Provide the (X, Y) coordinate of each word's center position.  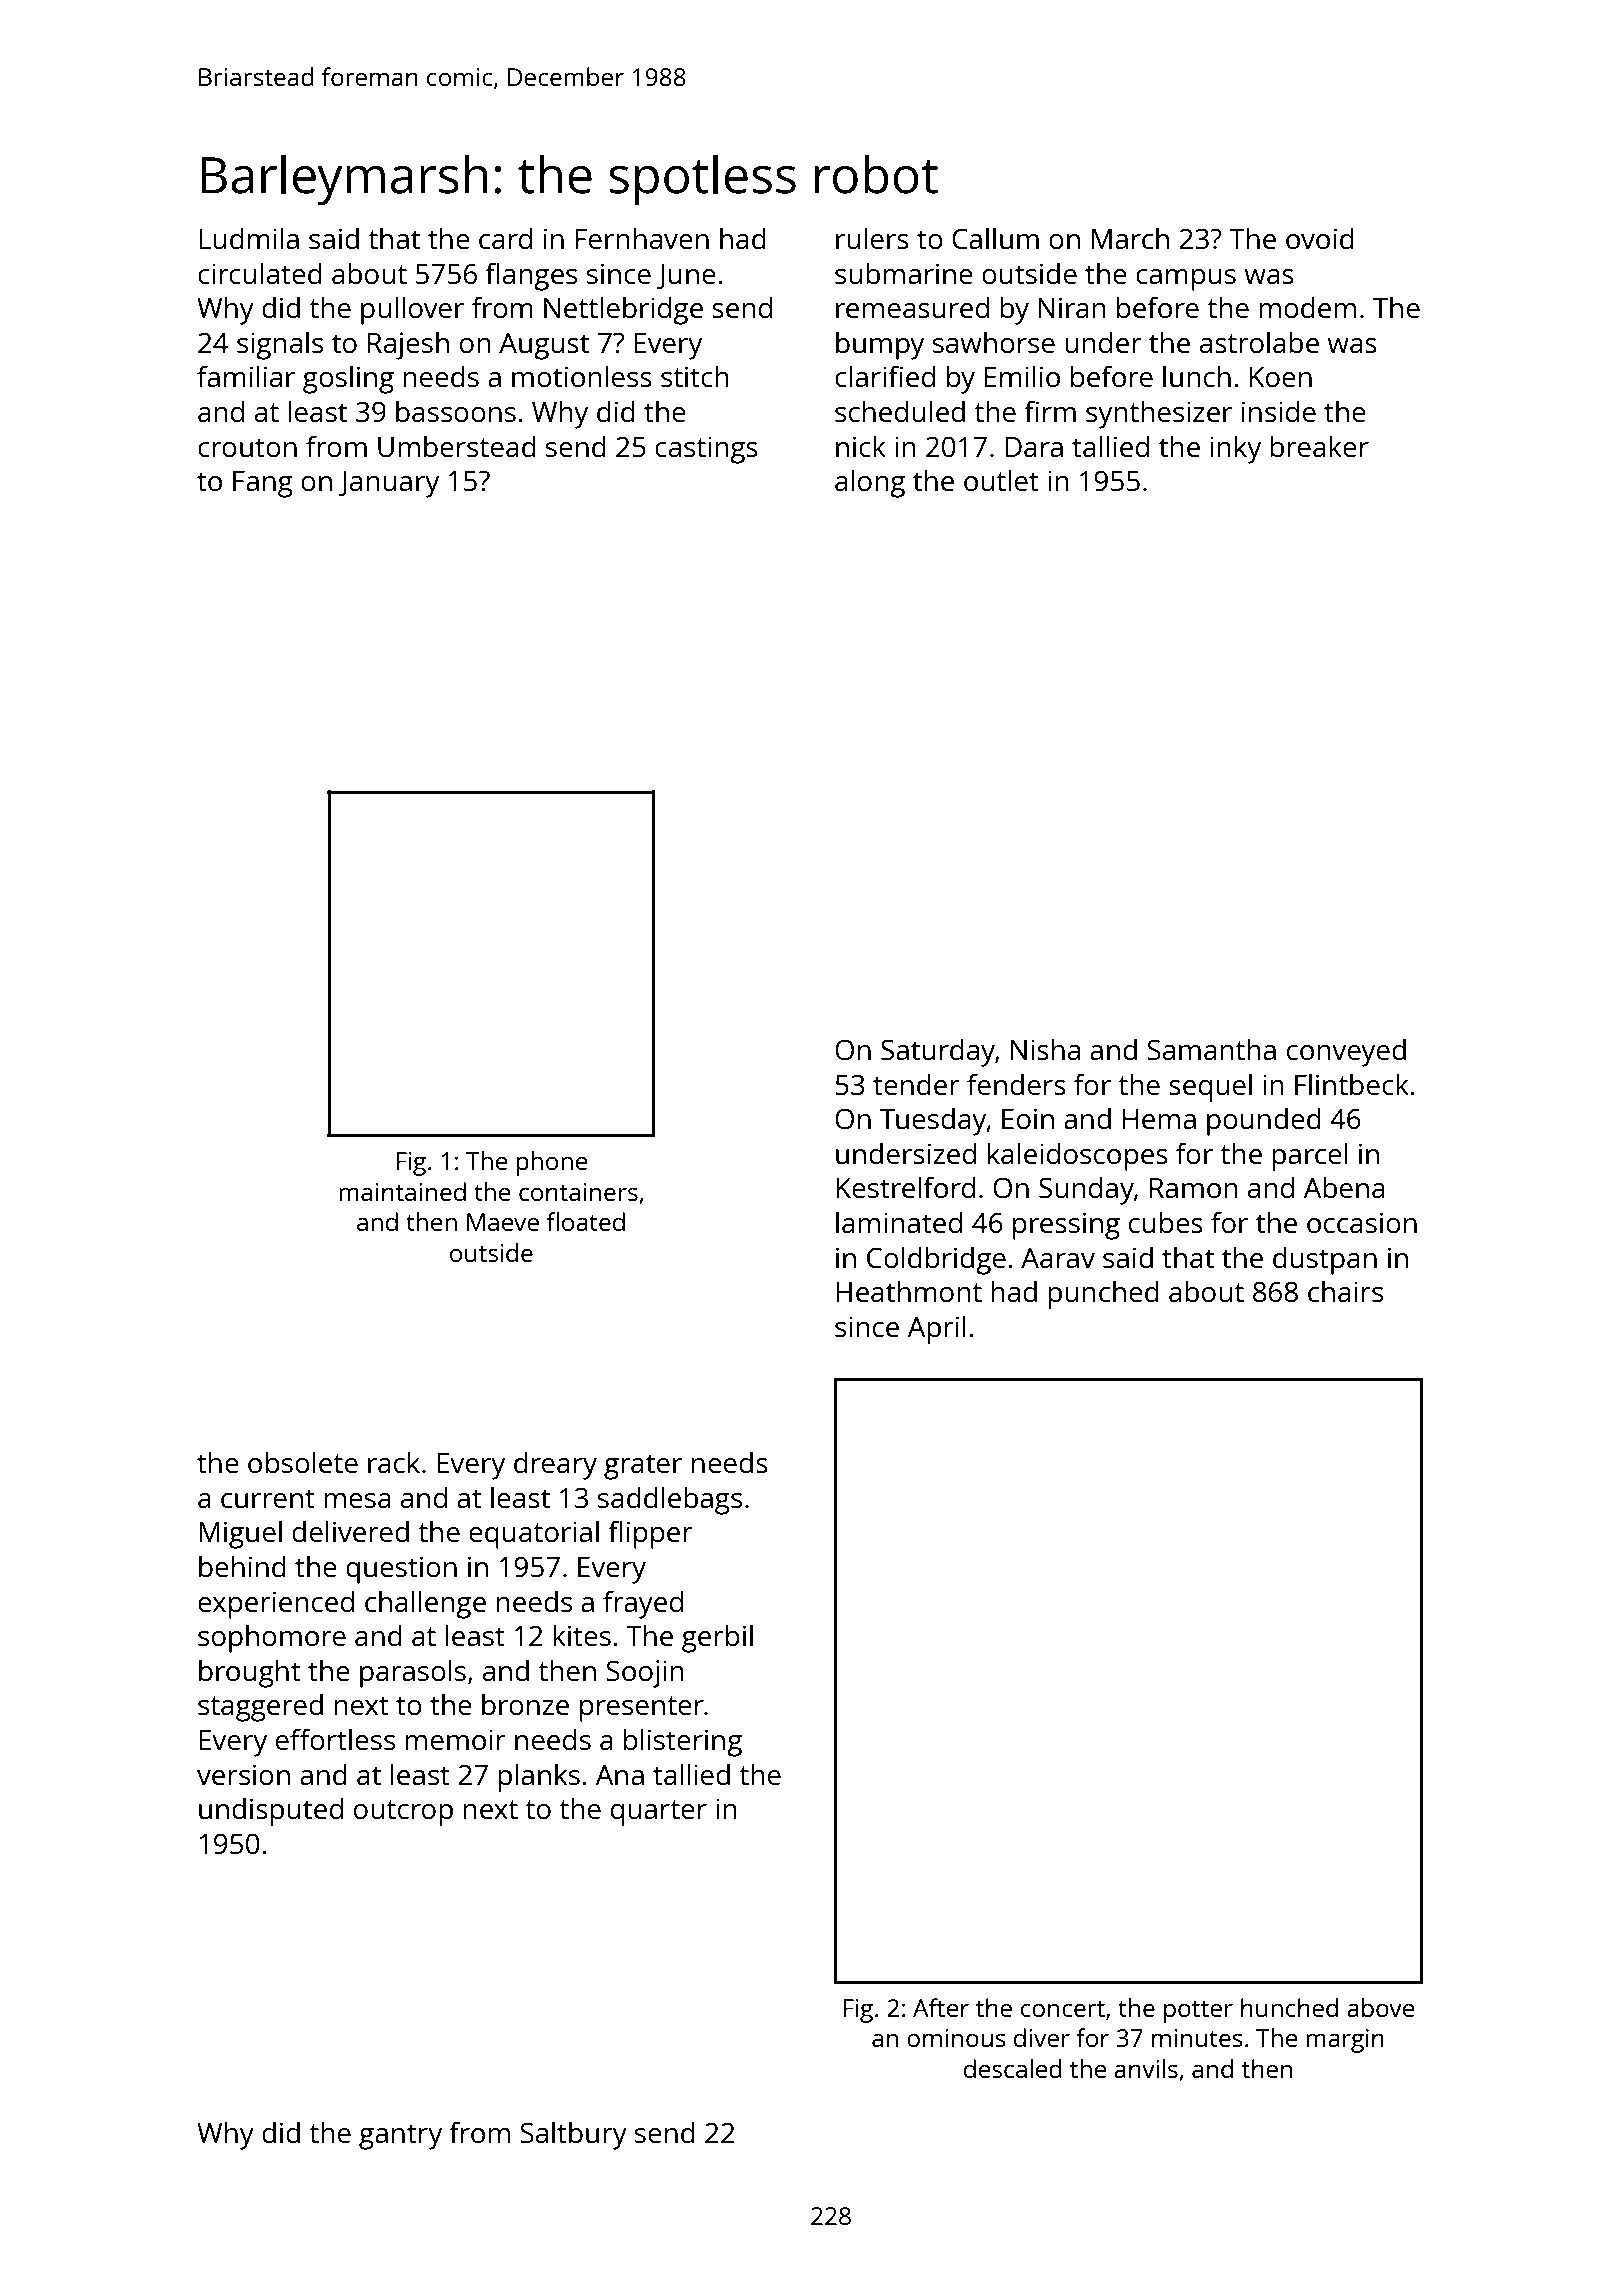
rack (394, 1462)
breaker (1319, 446)
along (870, 483)
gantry (400, 2137)
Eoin (1028, 1118)
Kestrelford (905, 1187)
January (389, 484)
